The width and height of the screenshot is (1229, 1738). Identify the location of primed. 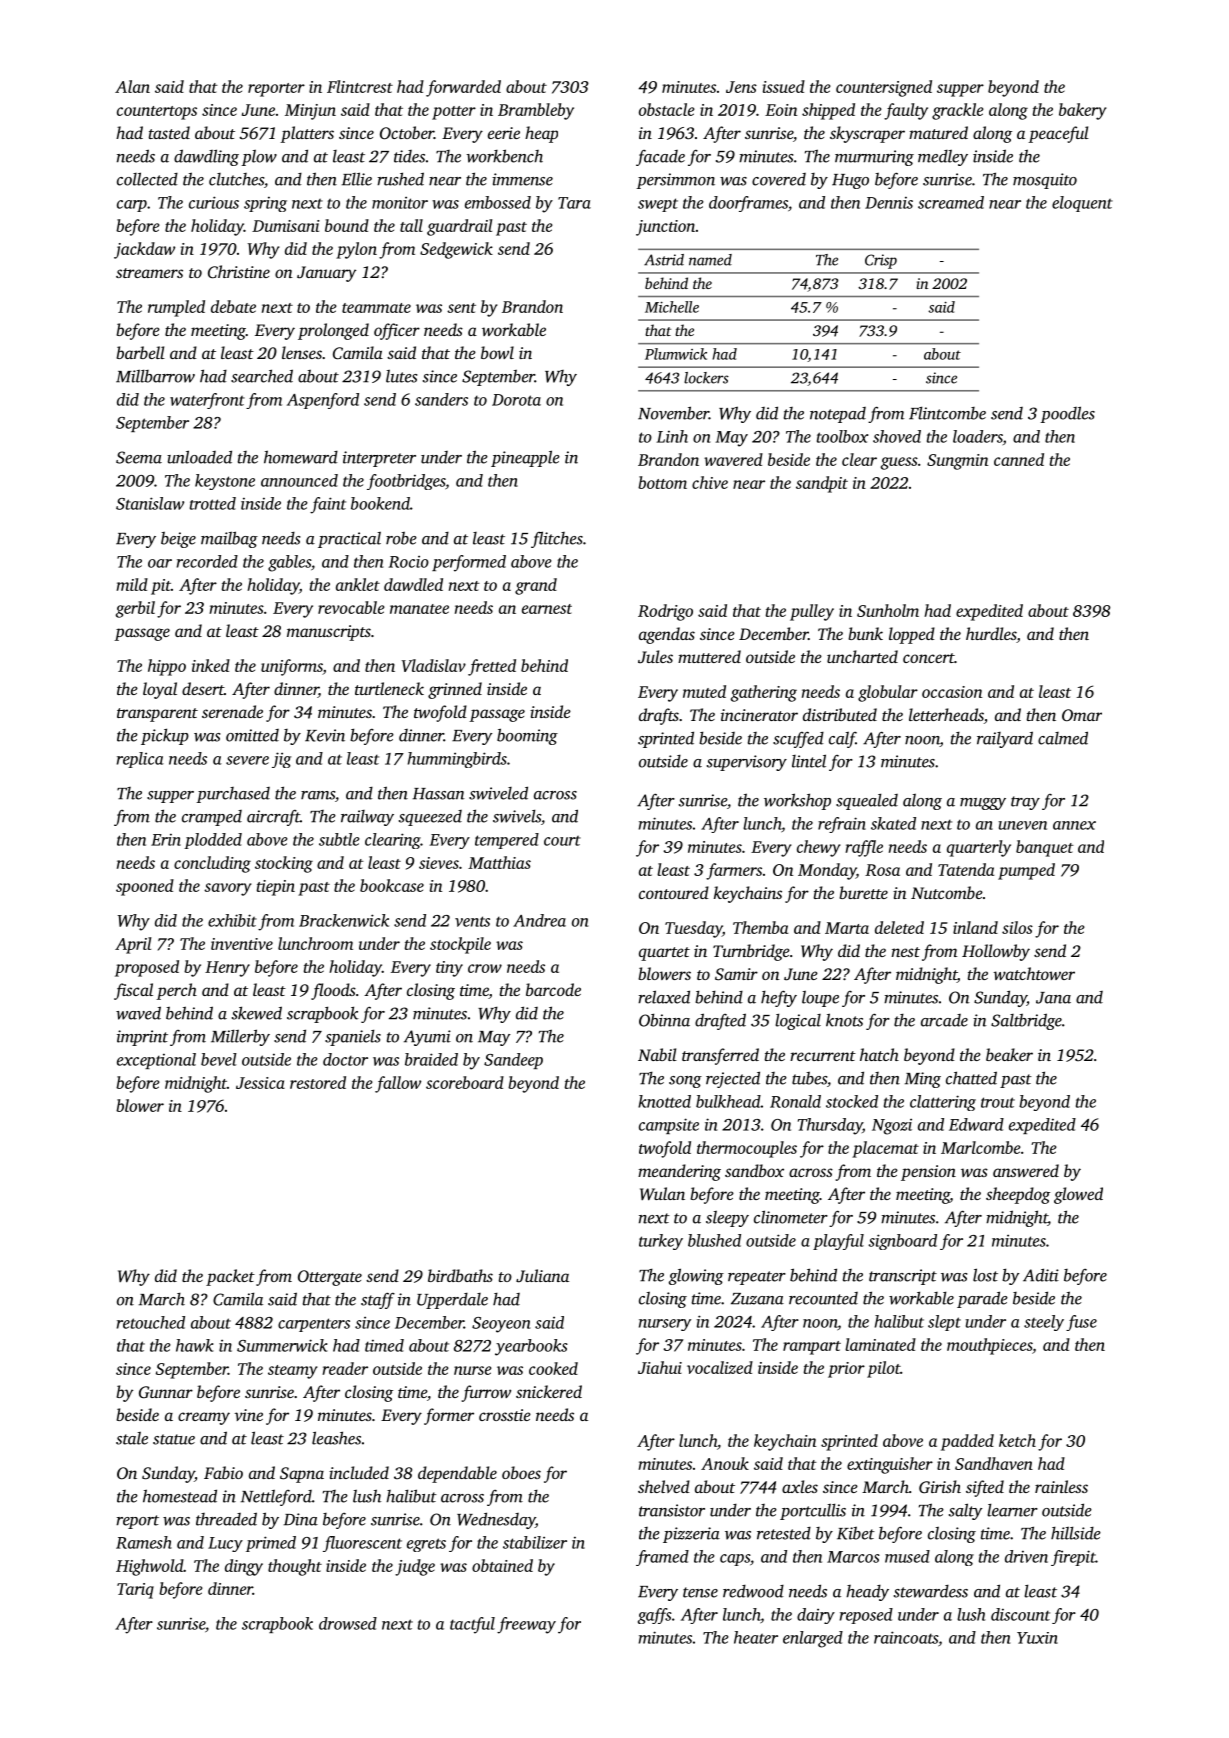
(271, 1544).
